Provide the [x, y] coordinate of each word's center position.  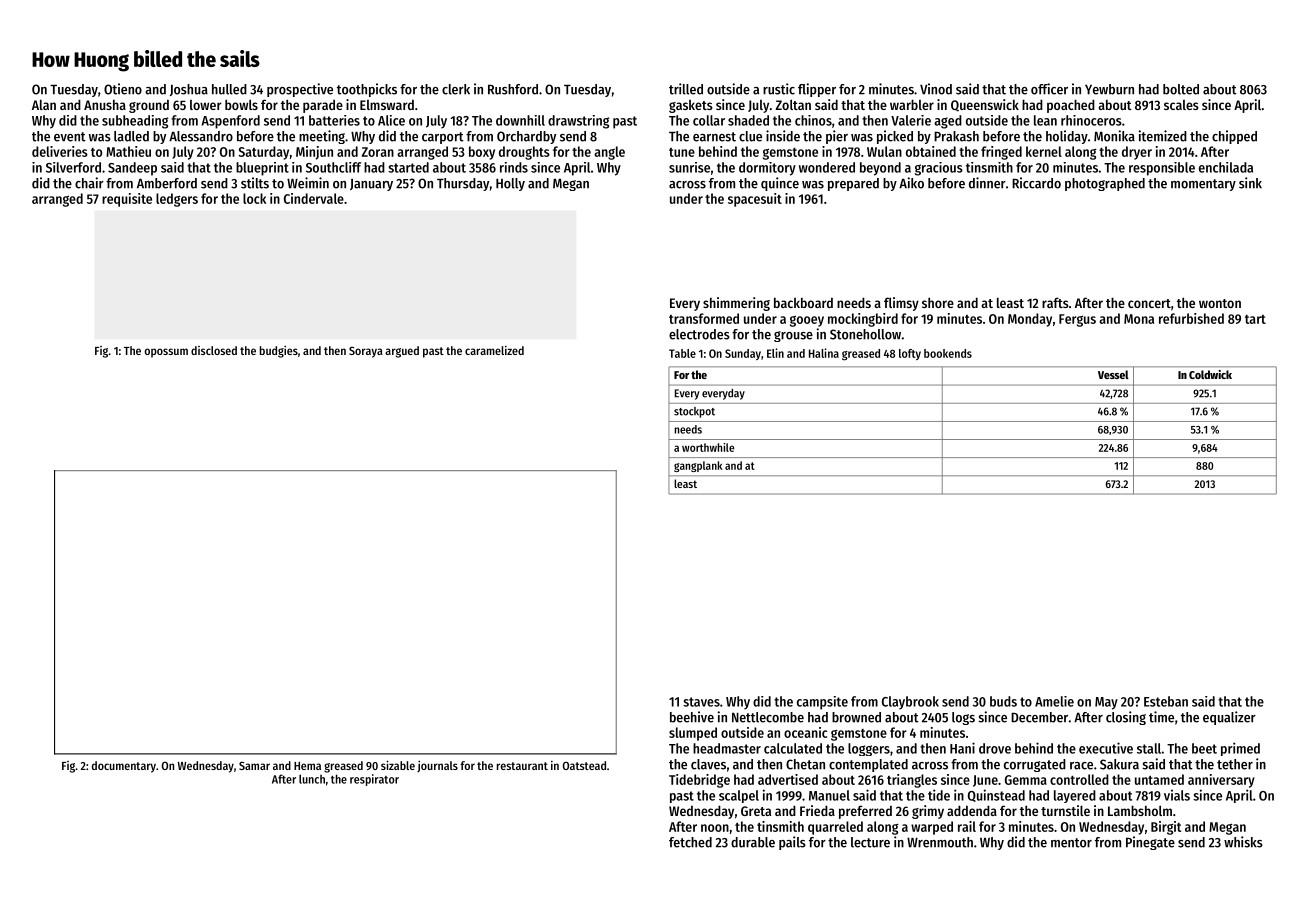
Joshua [189, 90]
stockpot [694, 412]
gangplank [698, 466]
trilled [686, 89]
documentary [124, 767]
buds [1003, 701]
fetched [690, 842]
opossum [166, 353]
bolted [1181, 89]
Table [682, 353]
